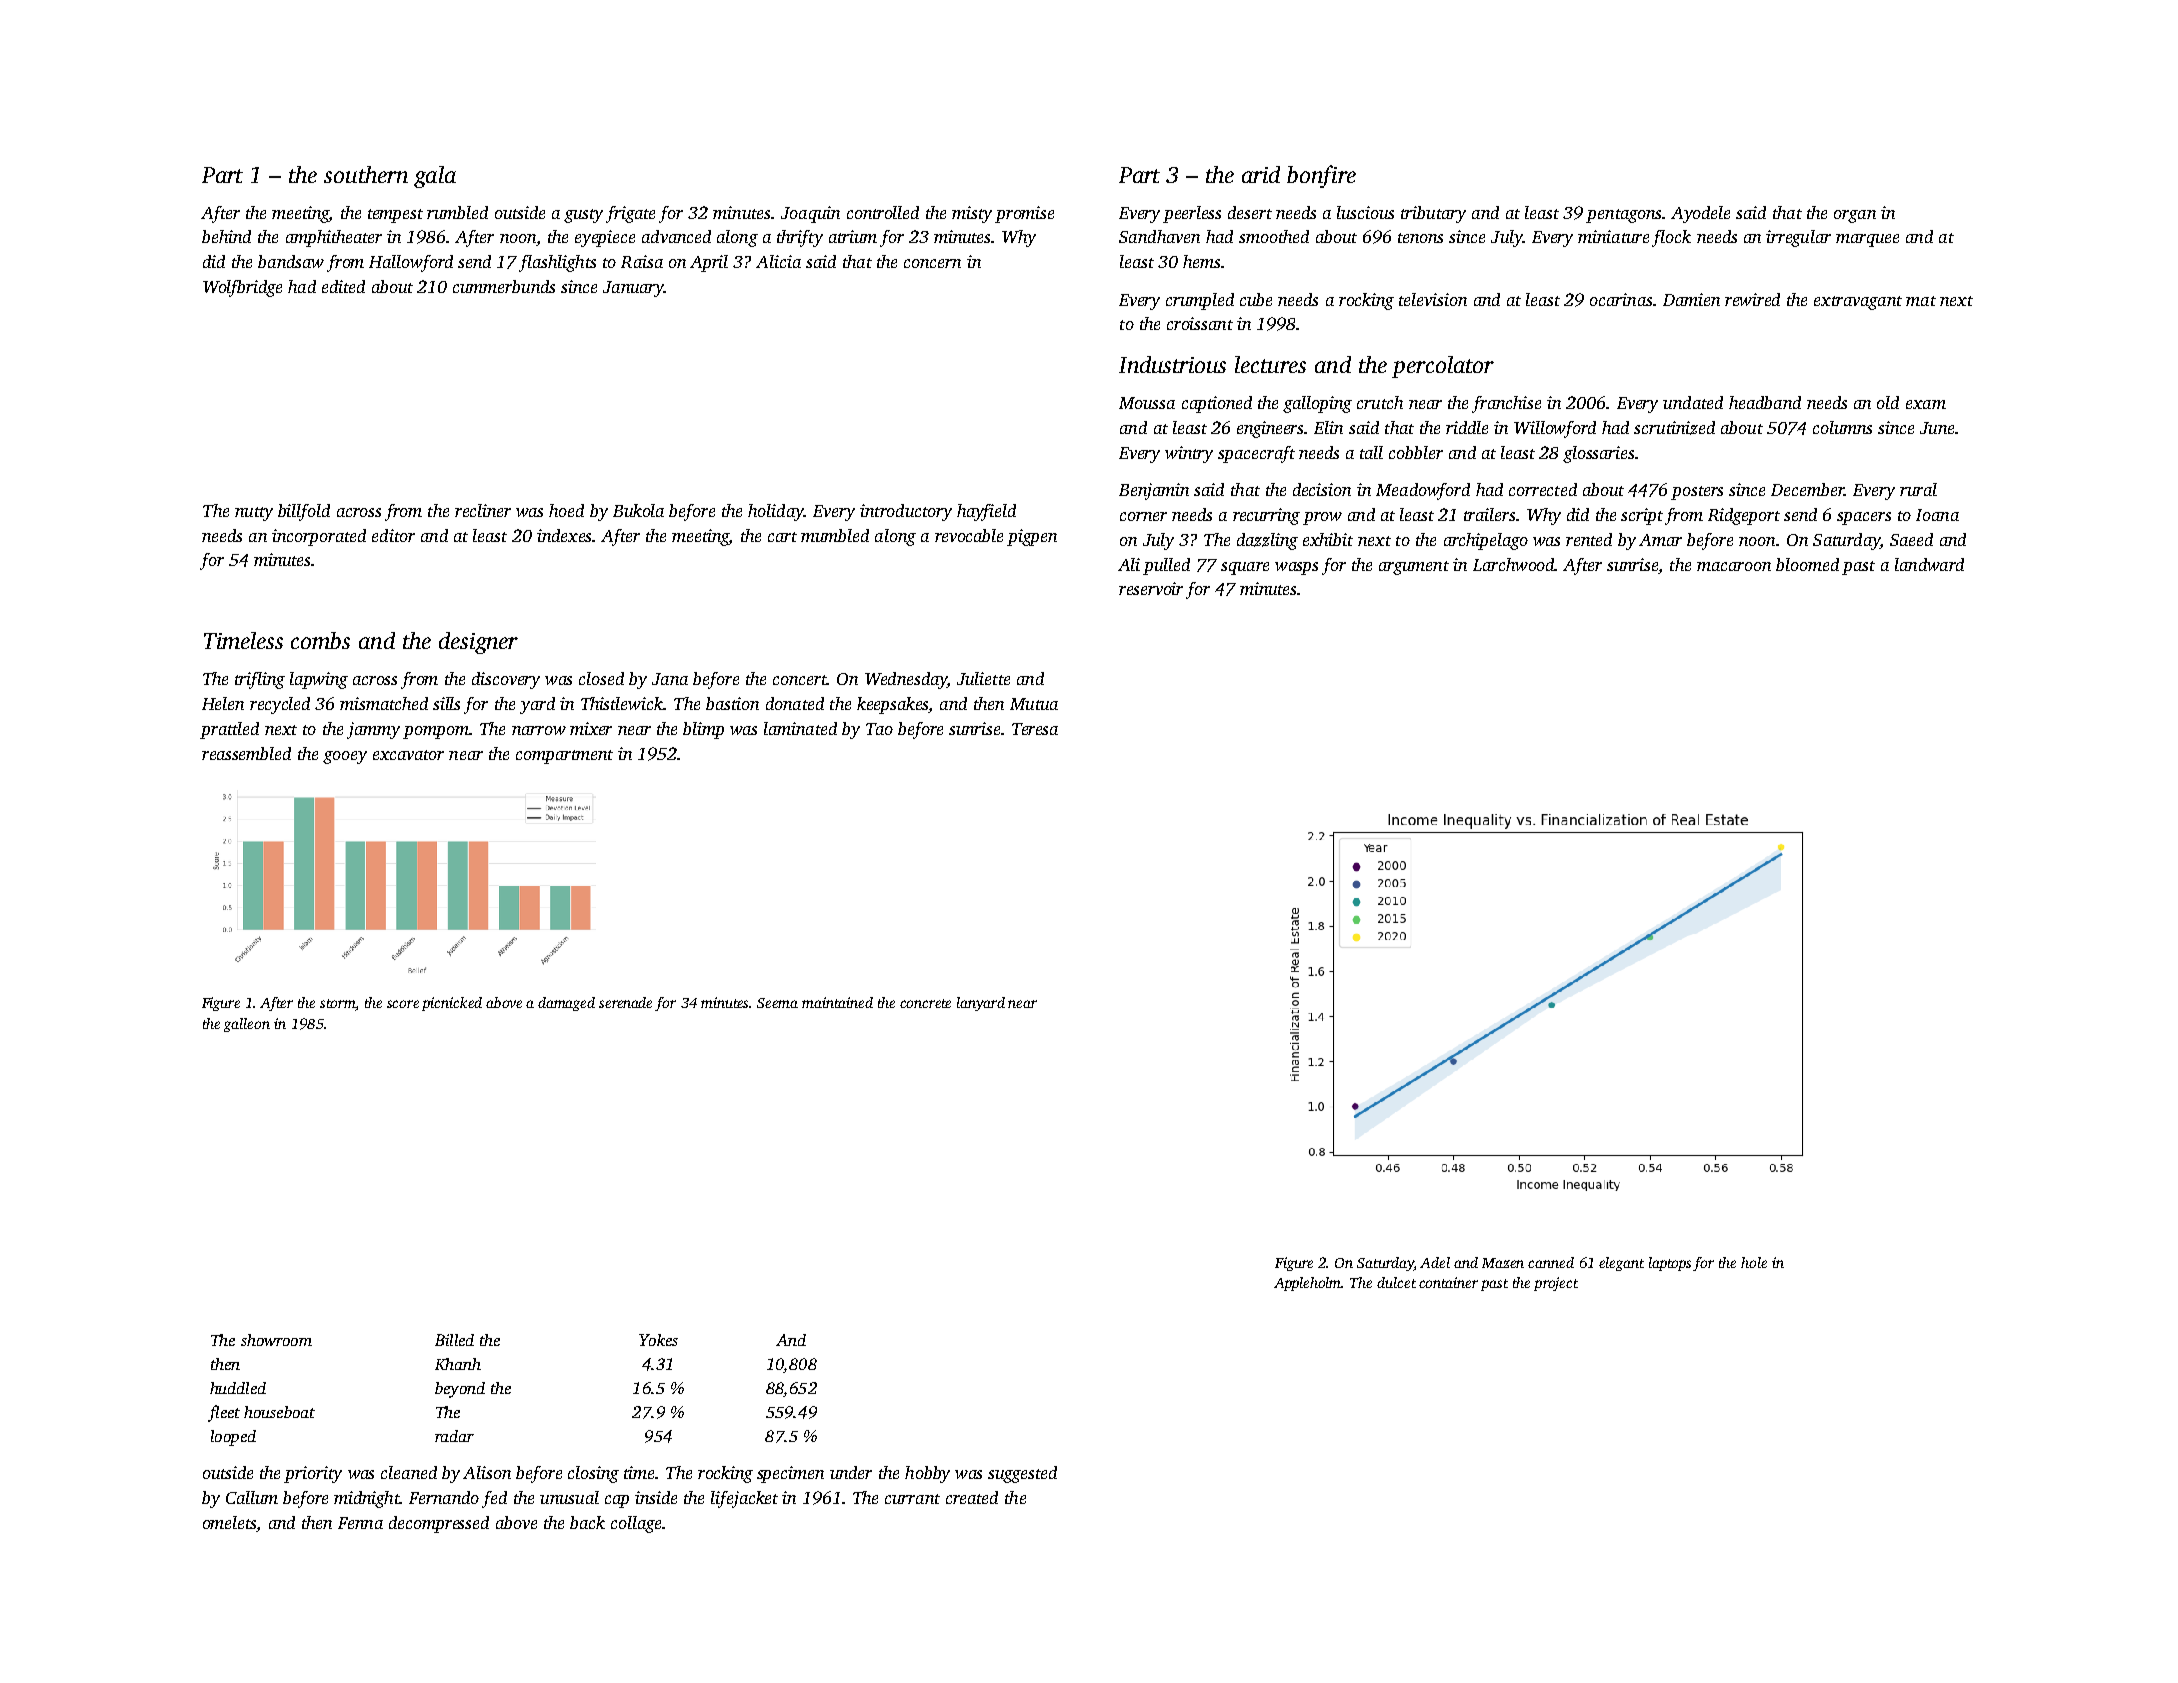 This page has height=1683, width=2178. Describe the element at coordinates (1034, 704) in the page. I see `Mutua` at that location.
